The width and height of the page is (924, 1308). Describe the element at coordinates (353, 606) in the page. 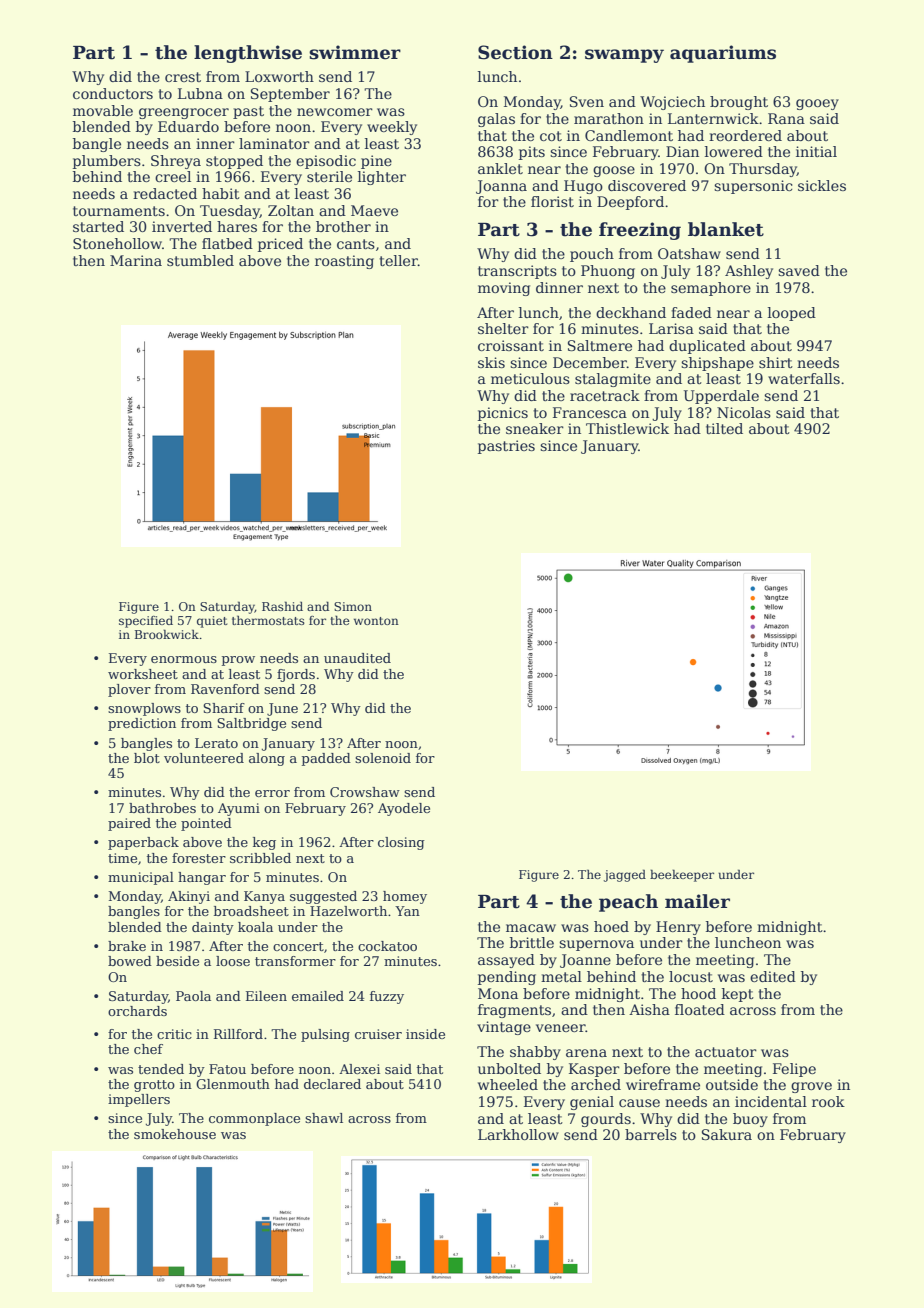

I see `Simon` at that location.
